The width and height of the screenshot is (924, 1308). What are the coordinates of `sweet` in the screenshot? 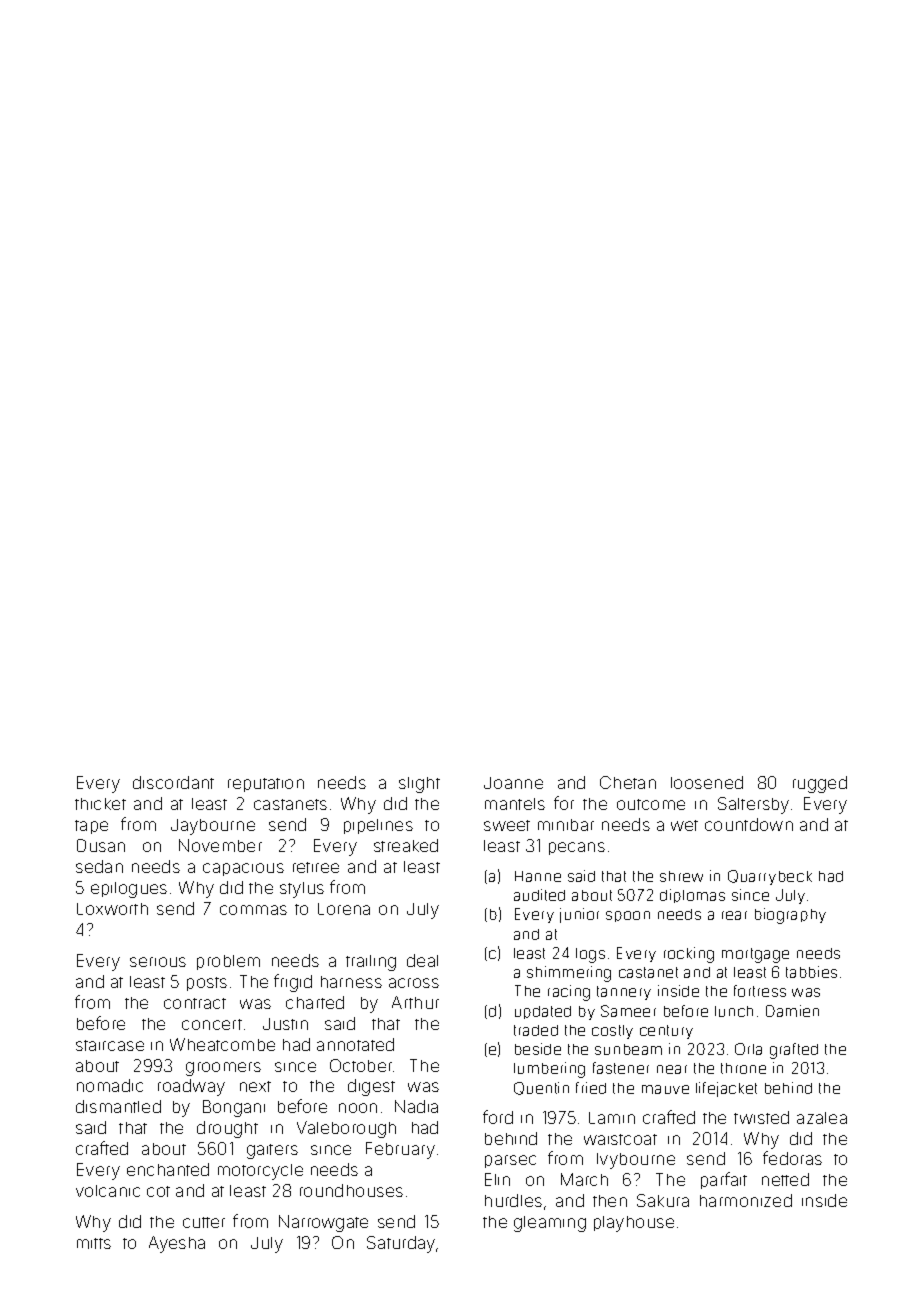 It's located at (507, 825).
